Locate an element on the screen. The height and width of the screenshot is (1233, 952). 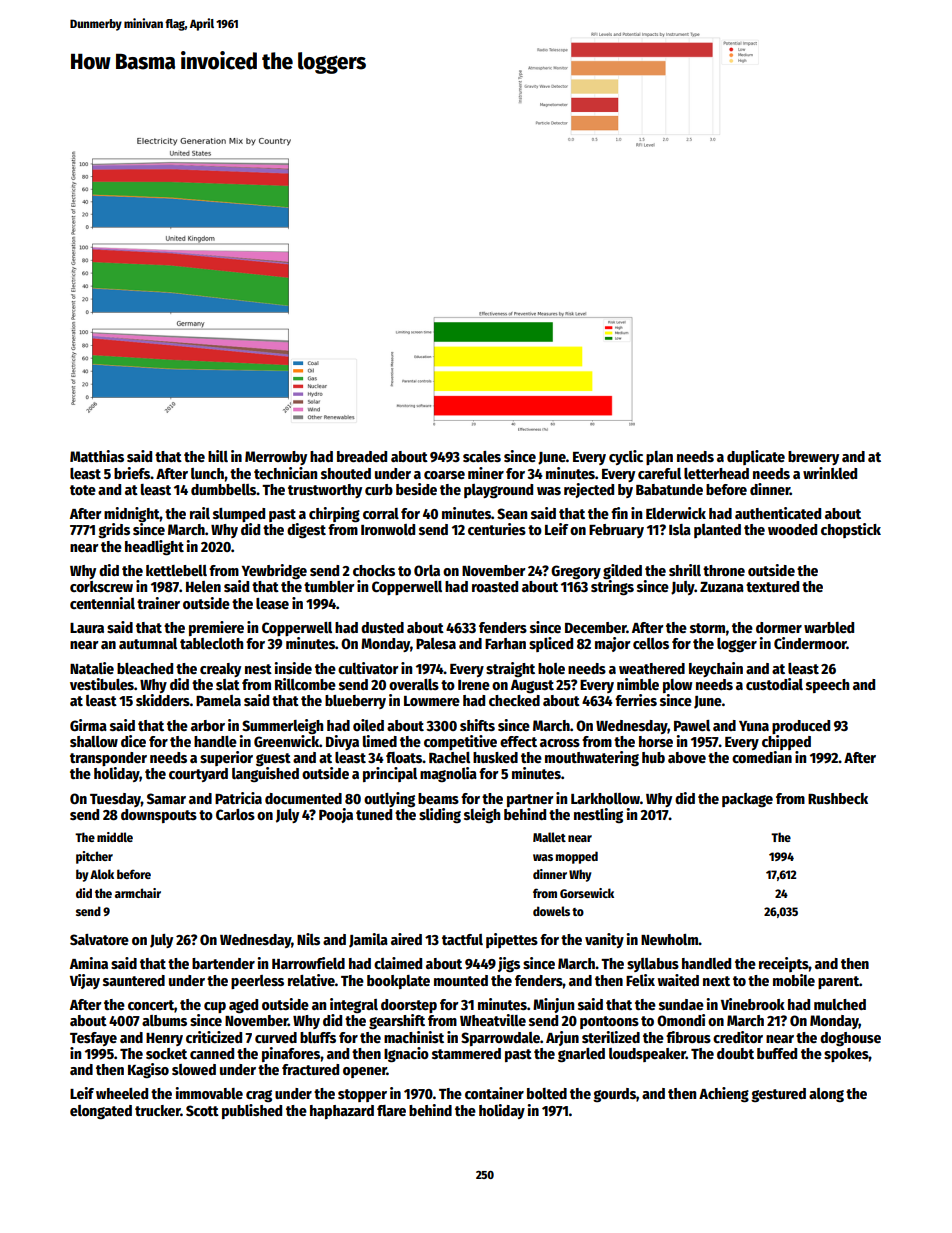
cyclic is located at coordinates (626, 457).
